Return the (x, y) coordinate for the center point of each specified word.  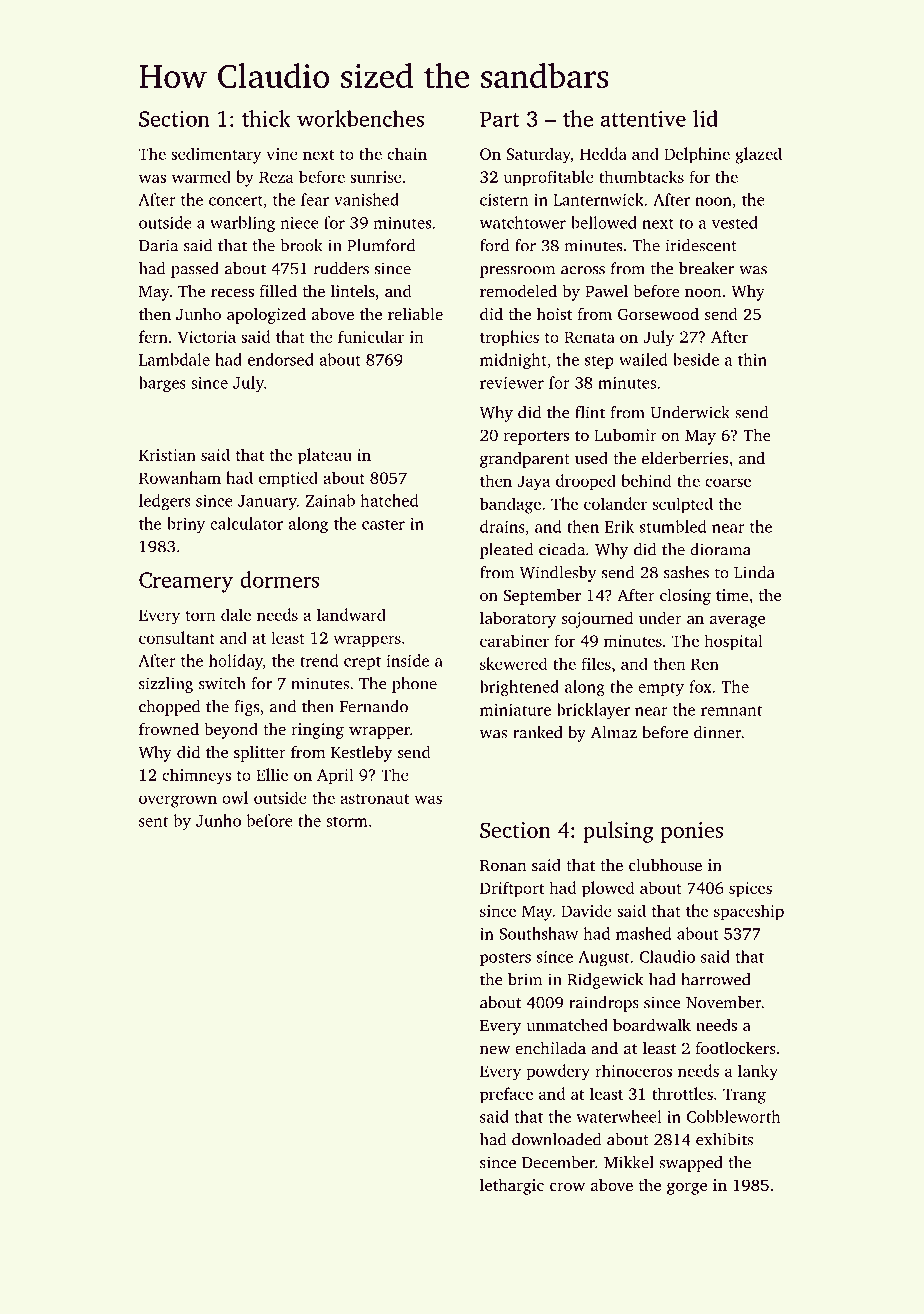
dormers (280, 579)
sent (153, 821)
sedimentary (216, 155)
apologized (266, 315)
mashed (643, 933)
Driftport (512, 889)
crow (567, 1187)
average (737, 622)
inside (408, 660)
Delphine (697, 155)
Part (500, 119)
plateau (325, 456)
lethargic (512, 1187)
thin (752, 359)
